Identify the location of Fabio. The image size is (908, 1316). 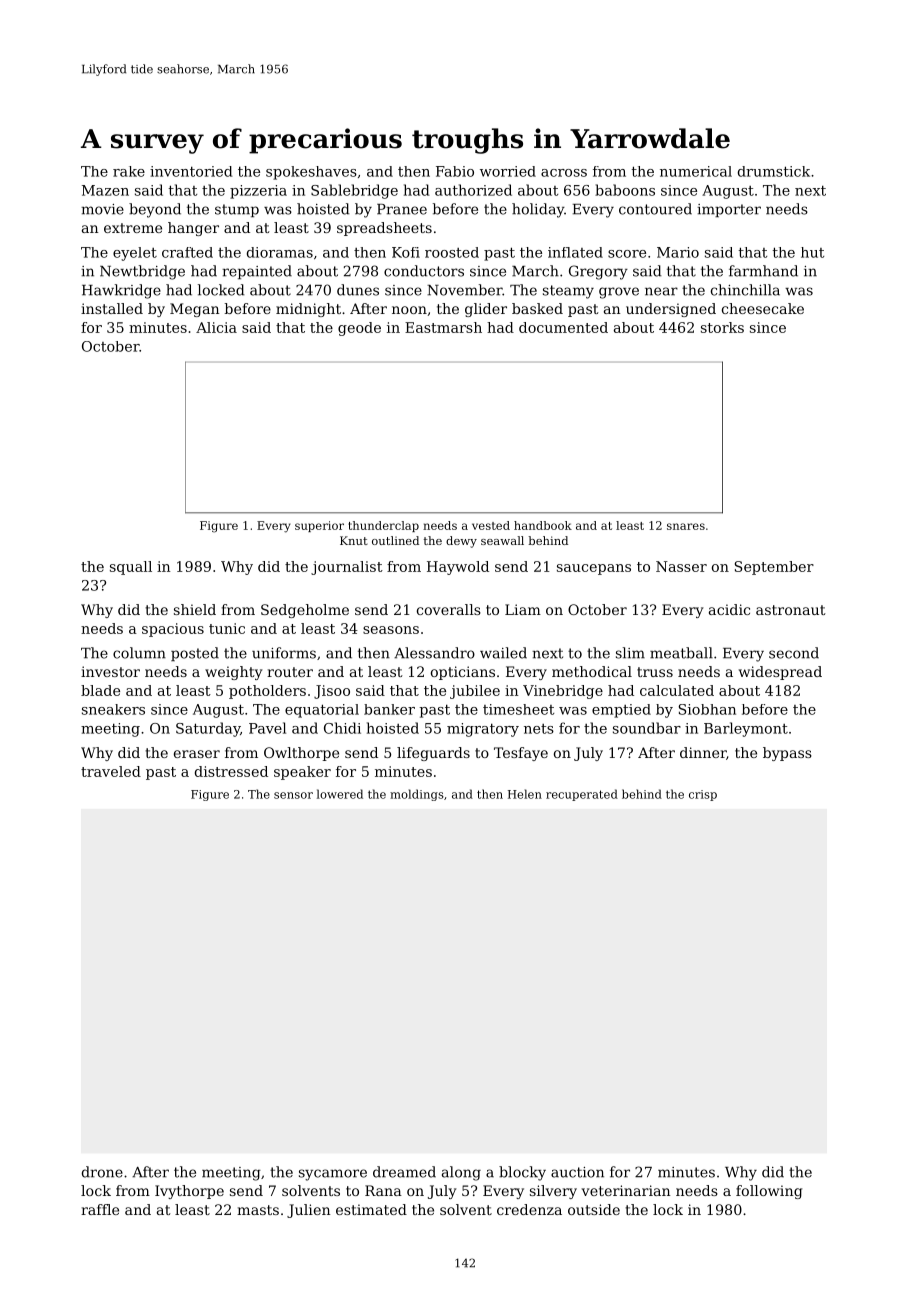
(455, 171).
